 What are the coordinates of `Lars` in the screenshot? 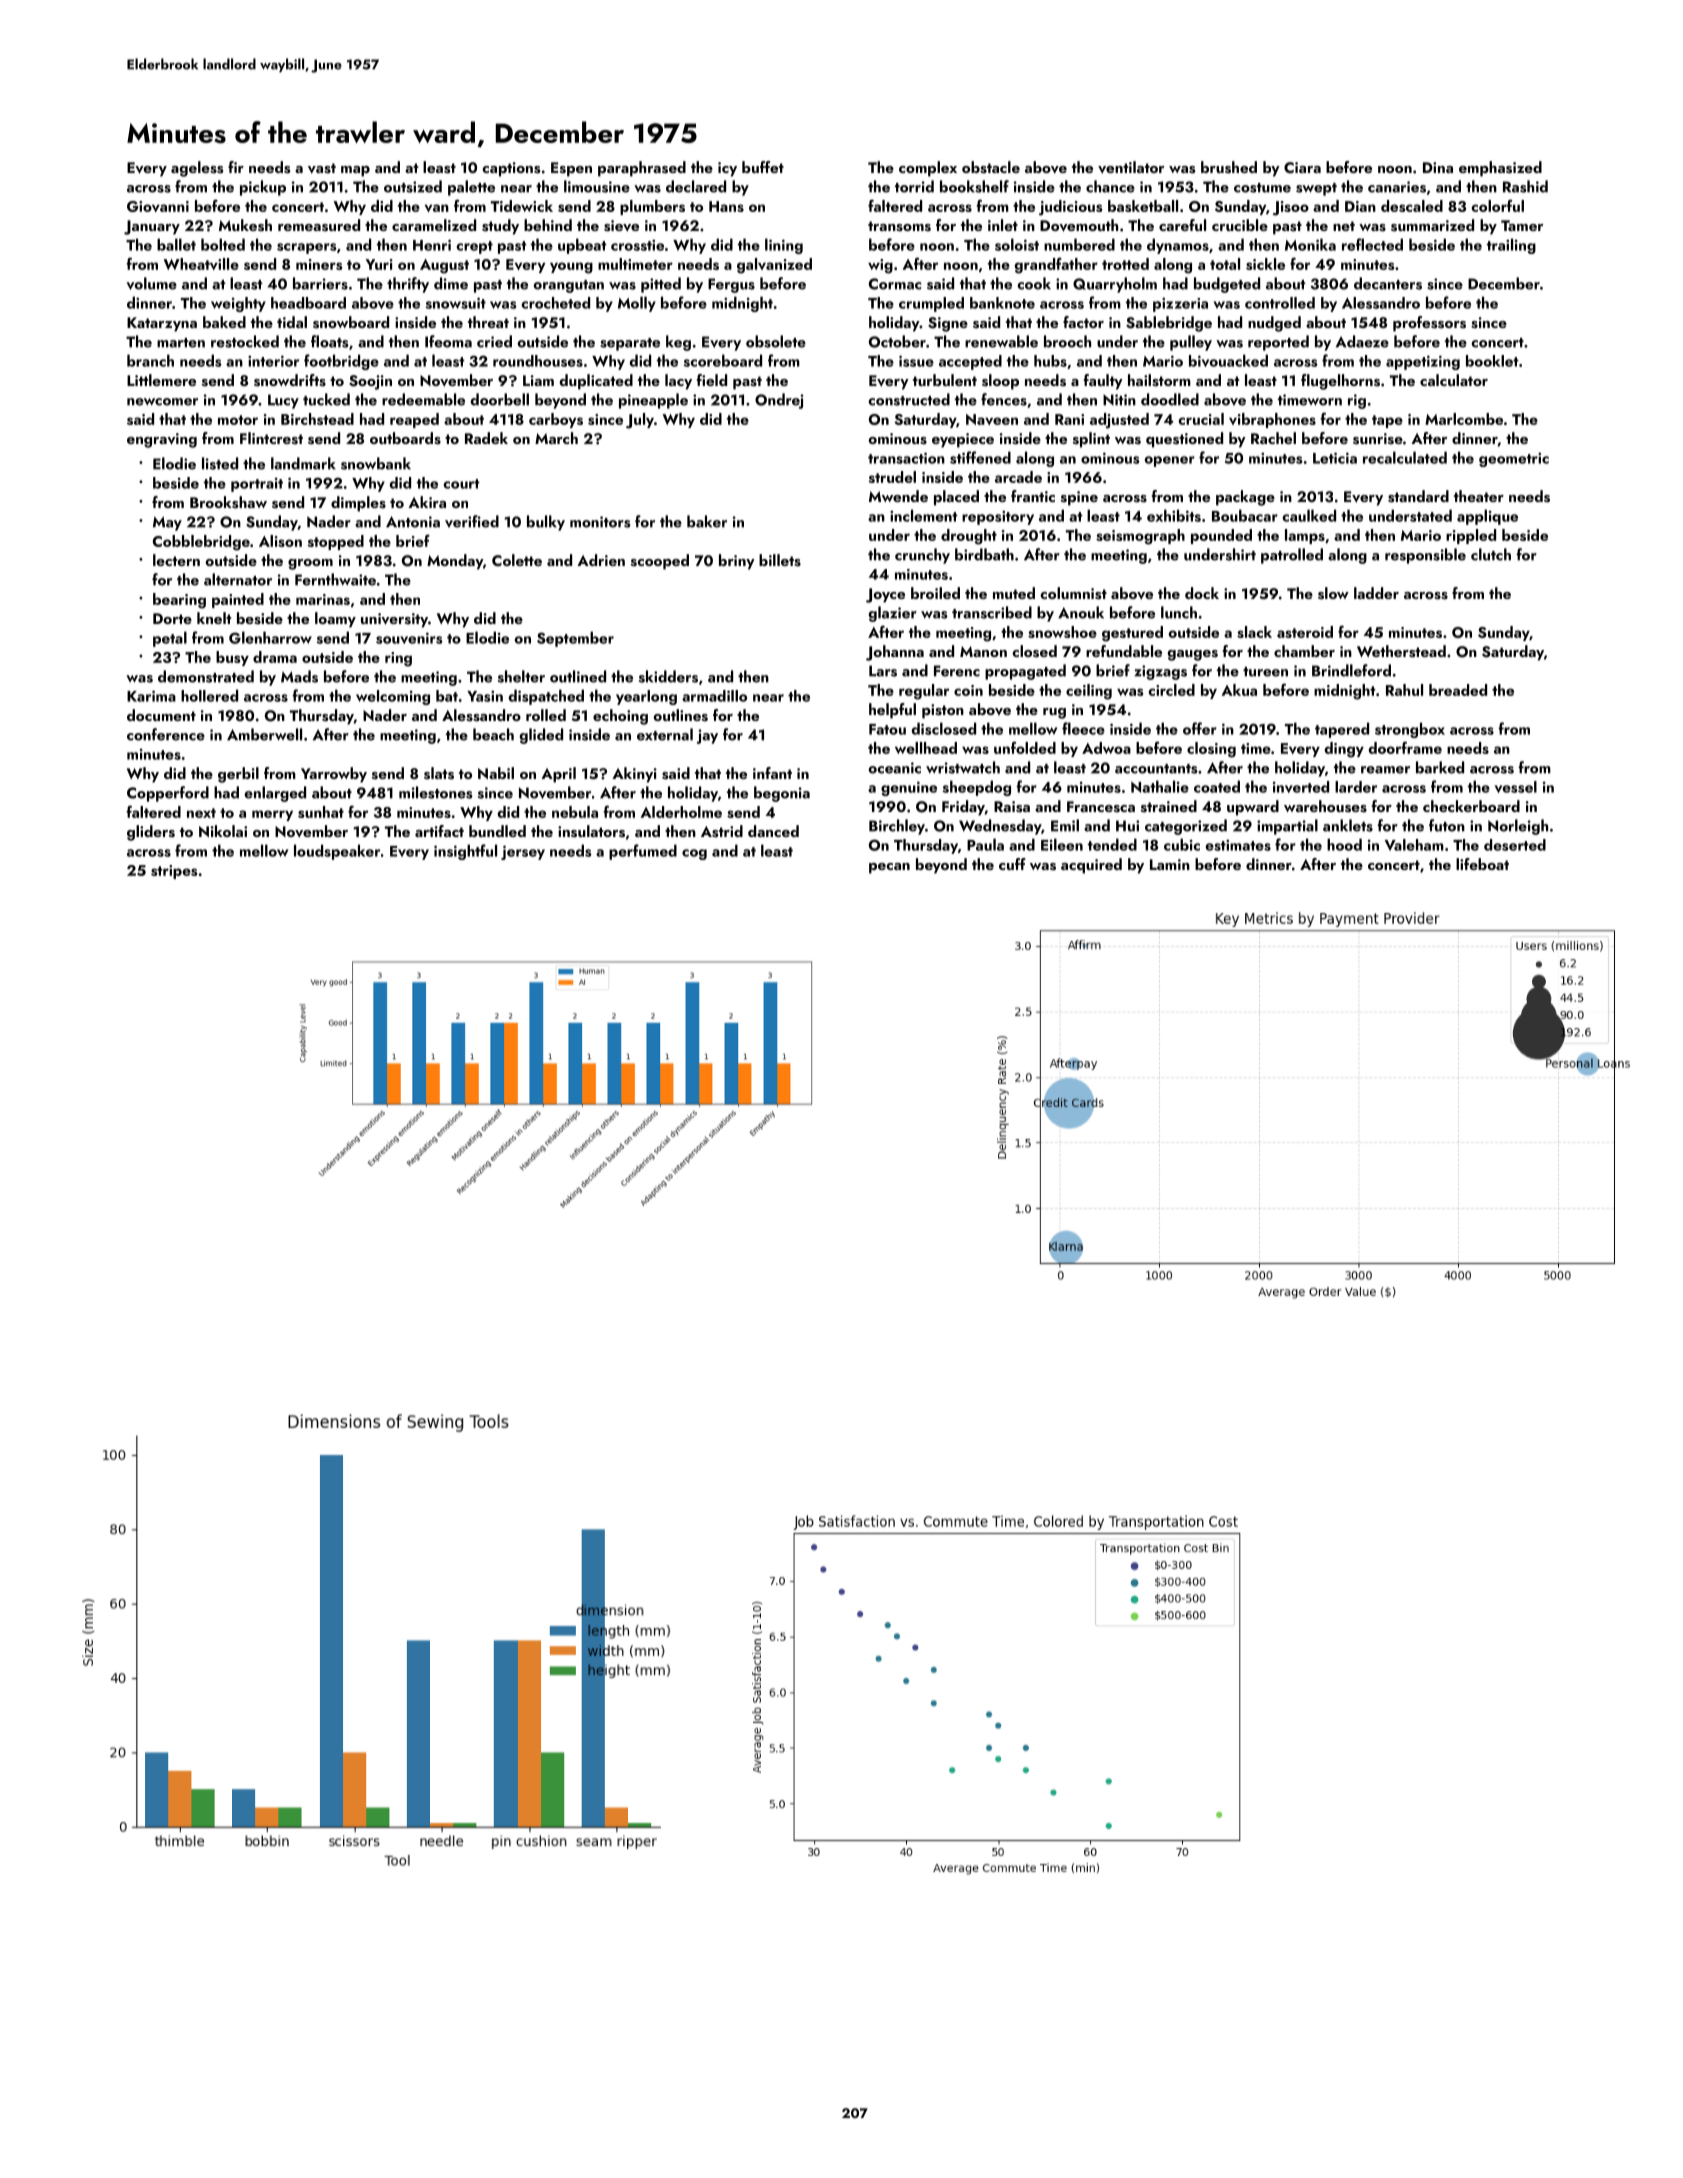 It's located at (883, 671).
